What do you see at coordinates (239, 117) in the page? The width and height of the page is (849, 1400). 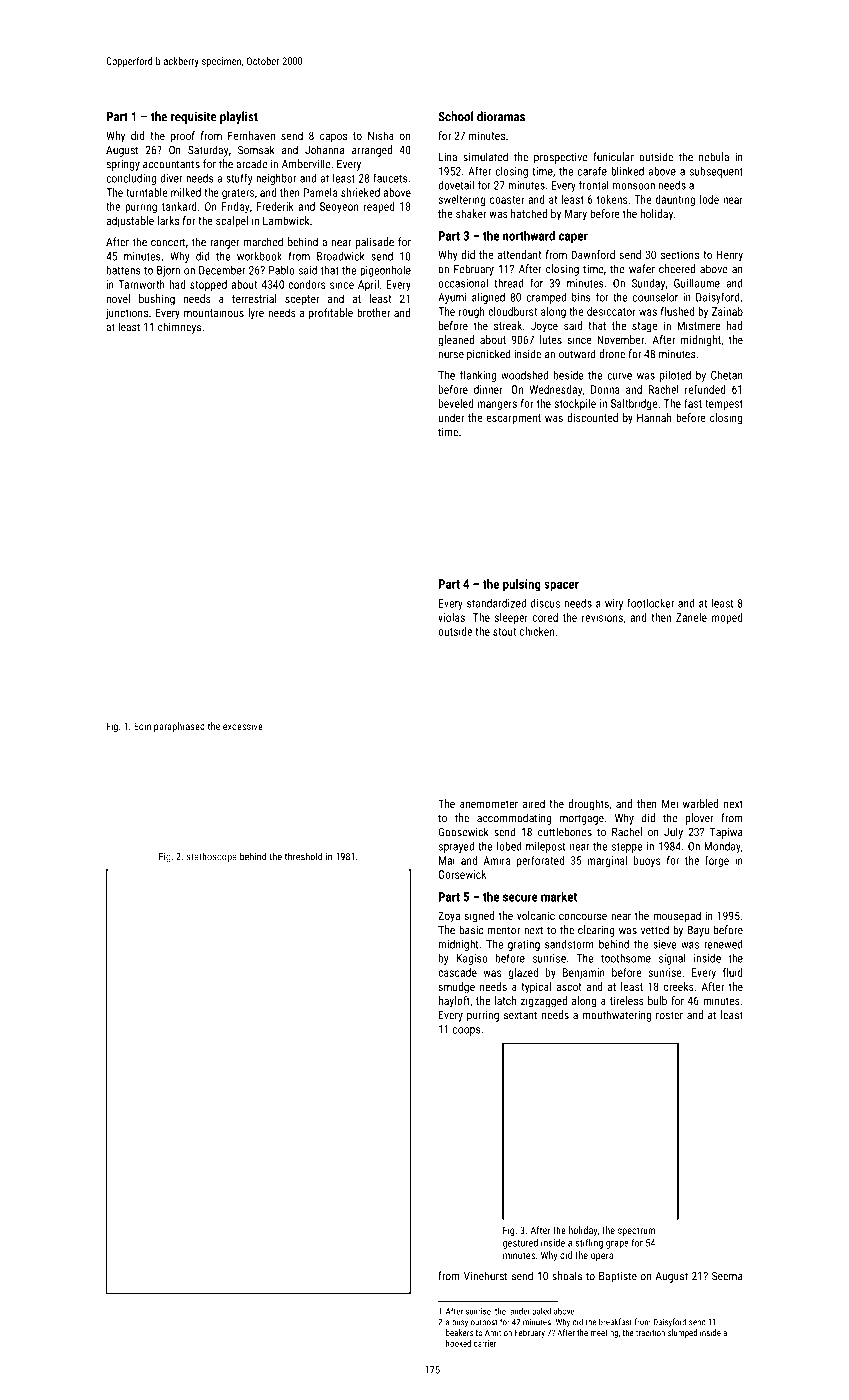 I see `playlist` at bounding box center [239, 117].
